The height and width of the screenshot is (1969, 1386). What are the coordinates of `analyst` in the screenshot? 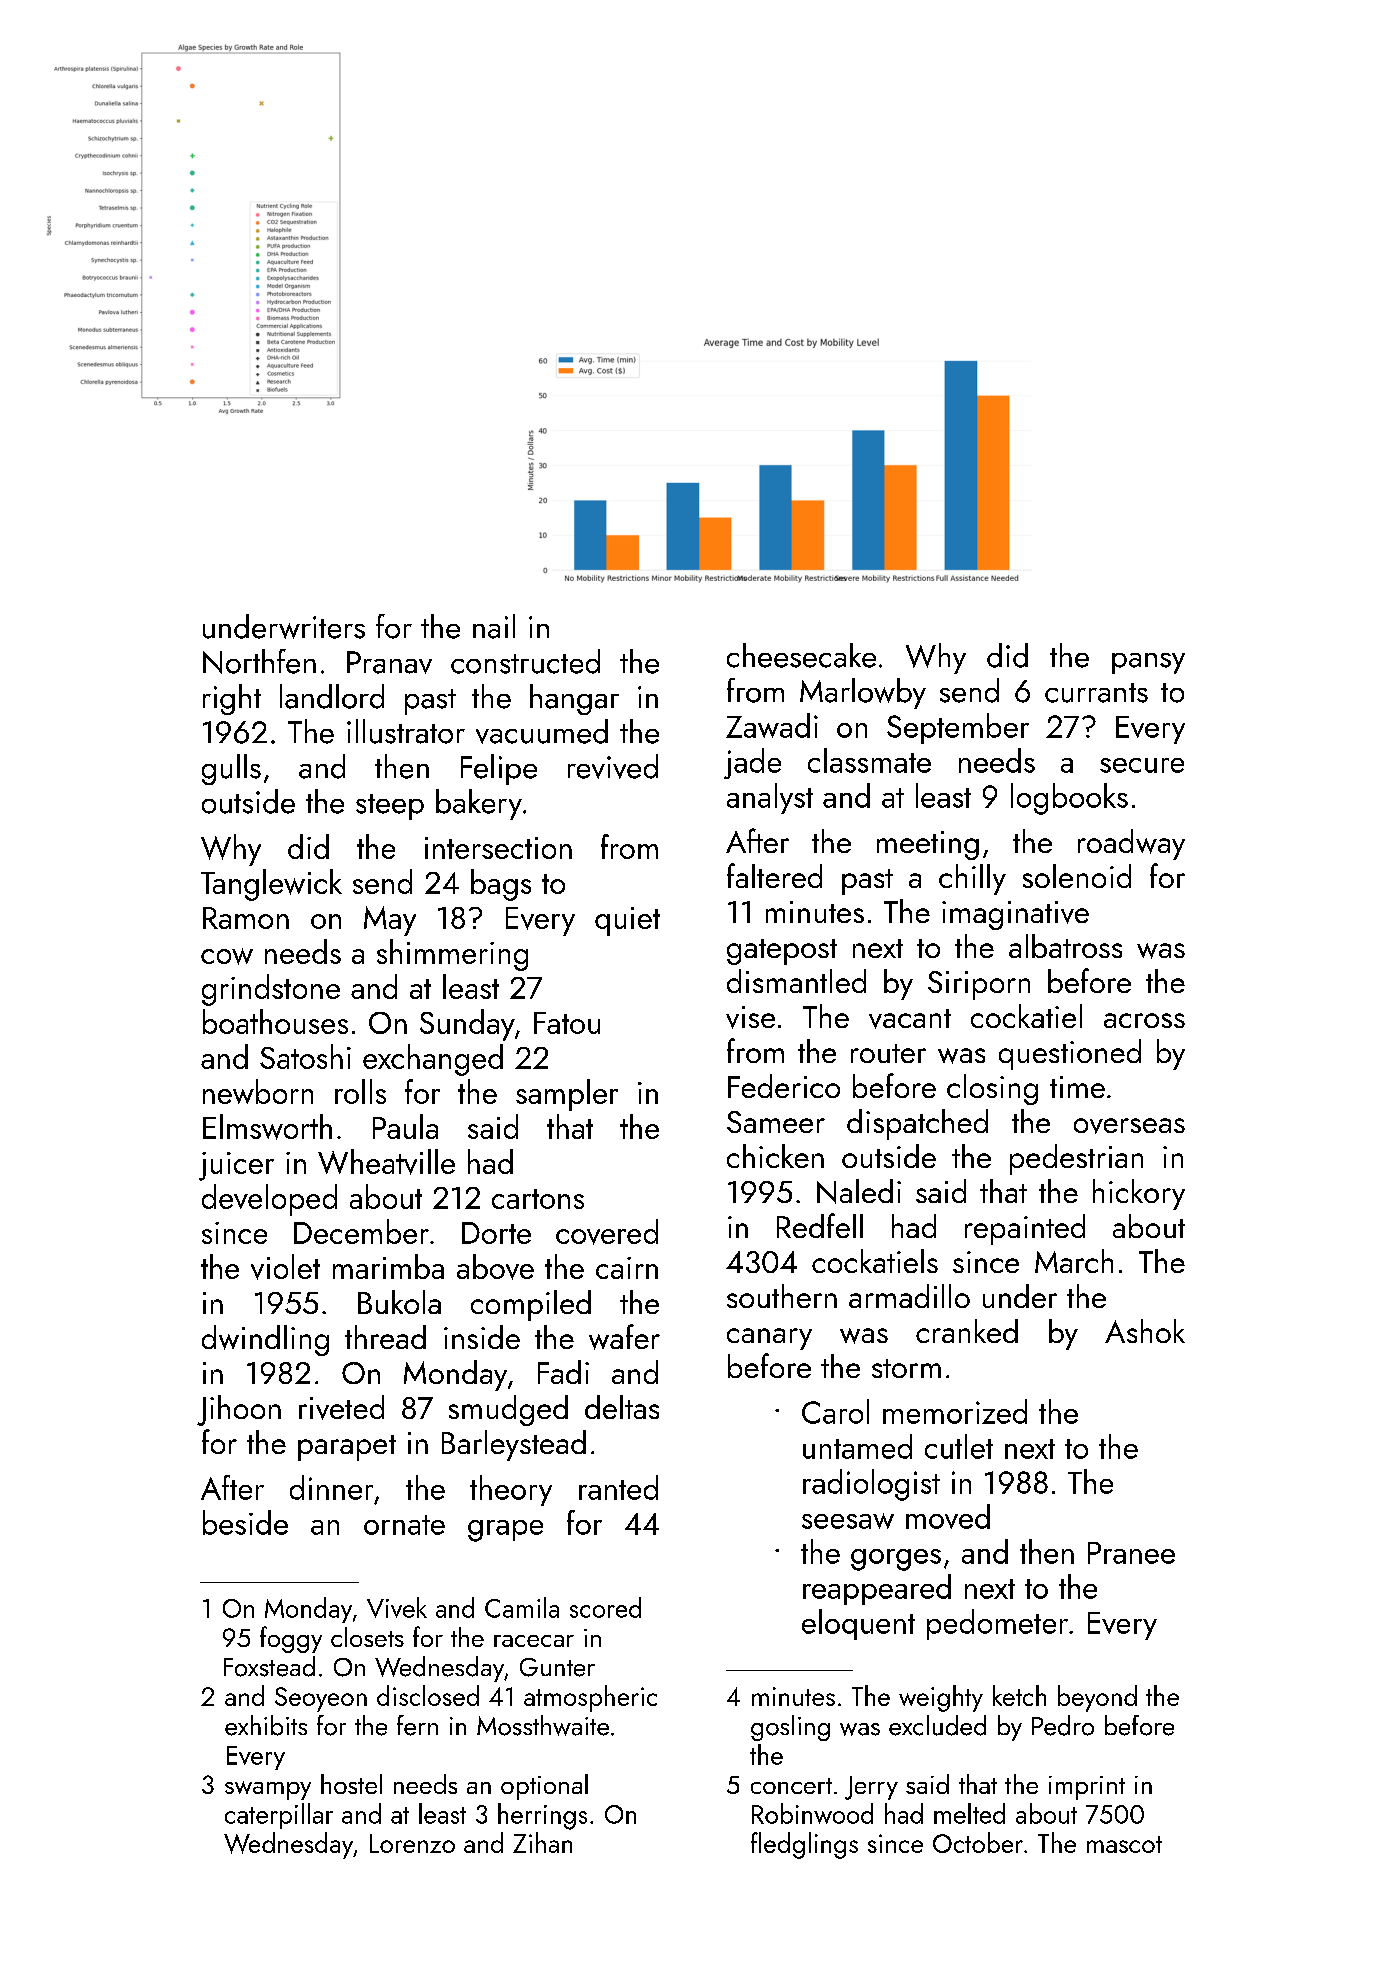 It's located at (770, 798).
